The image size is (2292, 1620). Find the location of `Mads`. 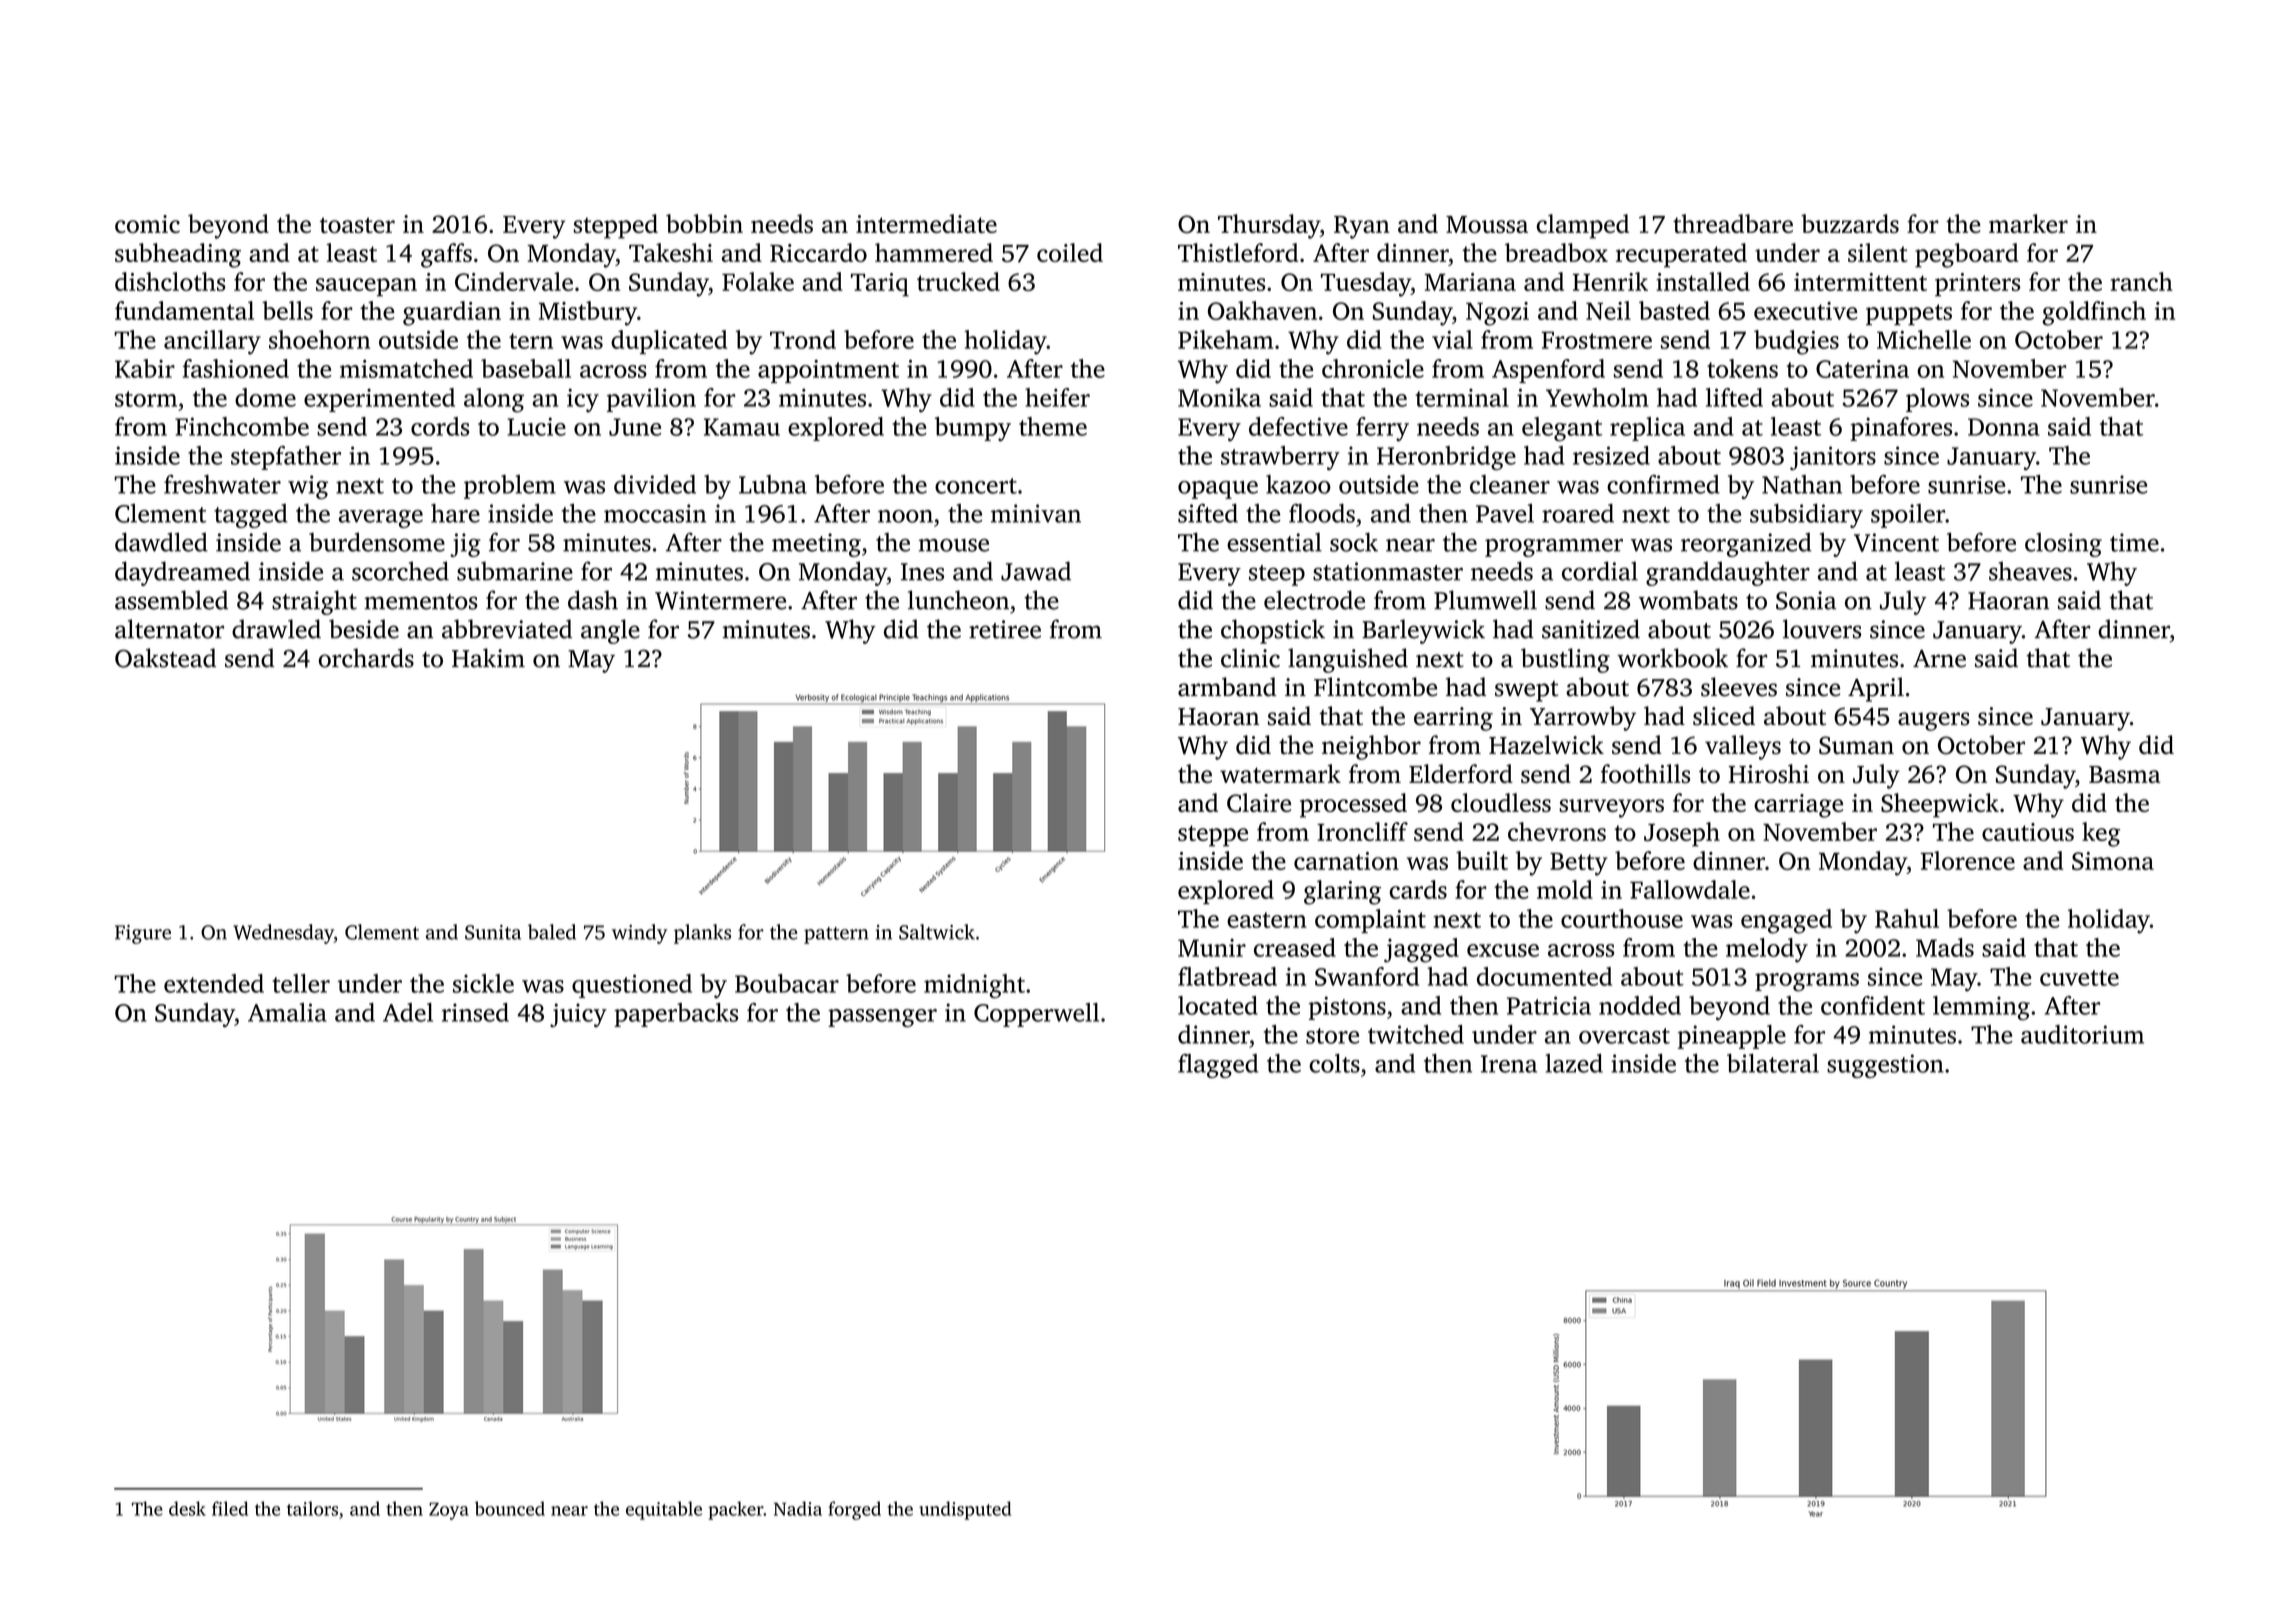

Mads is located at coordinates (1945, 947).
